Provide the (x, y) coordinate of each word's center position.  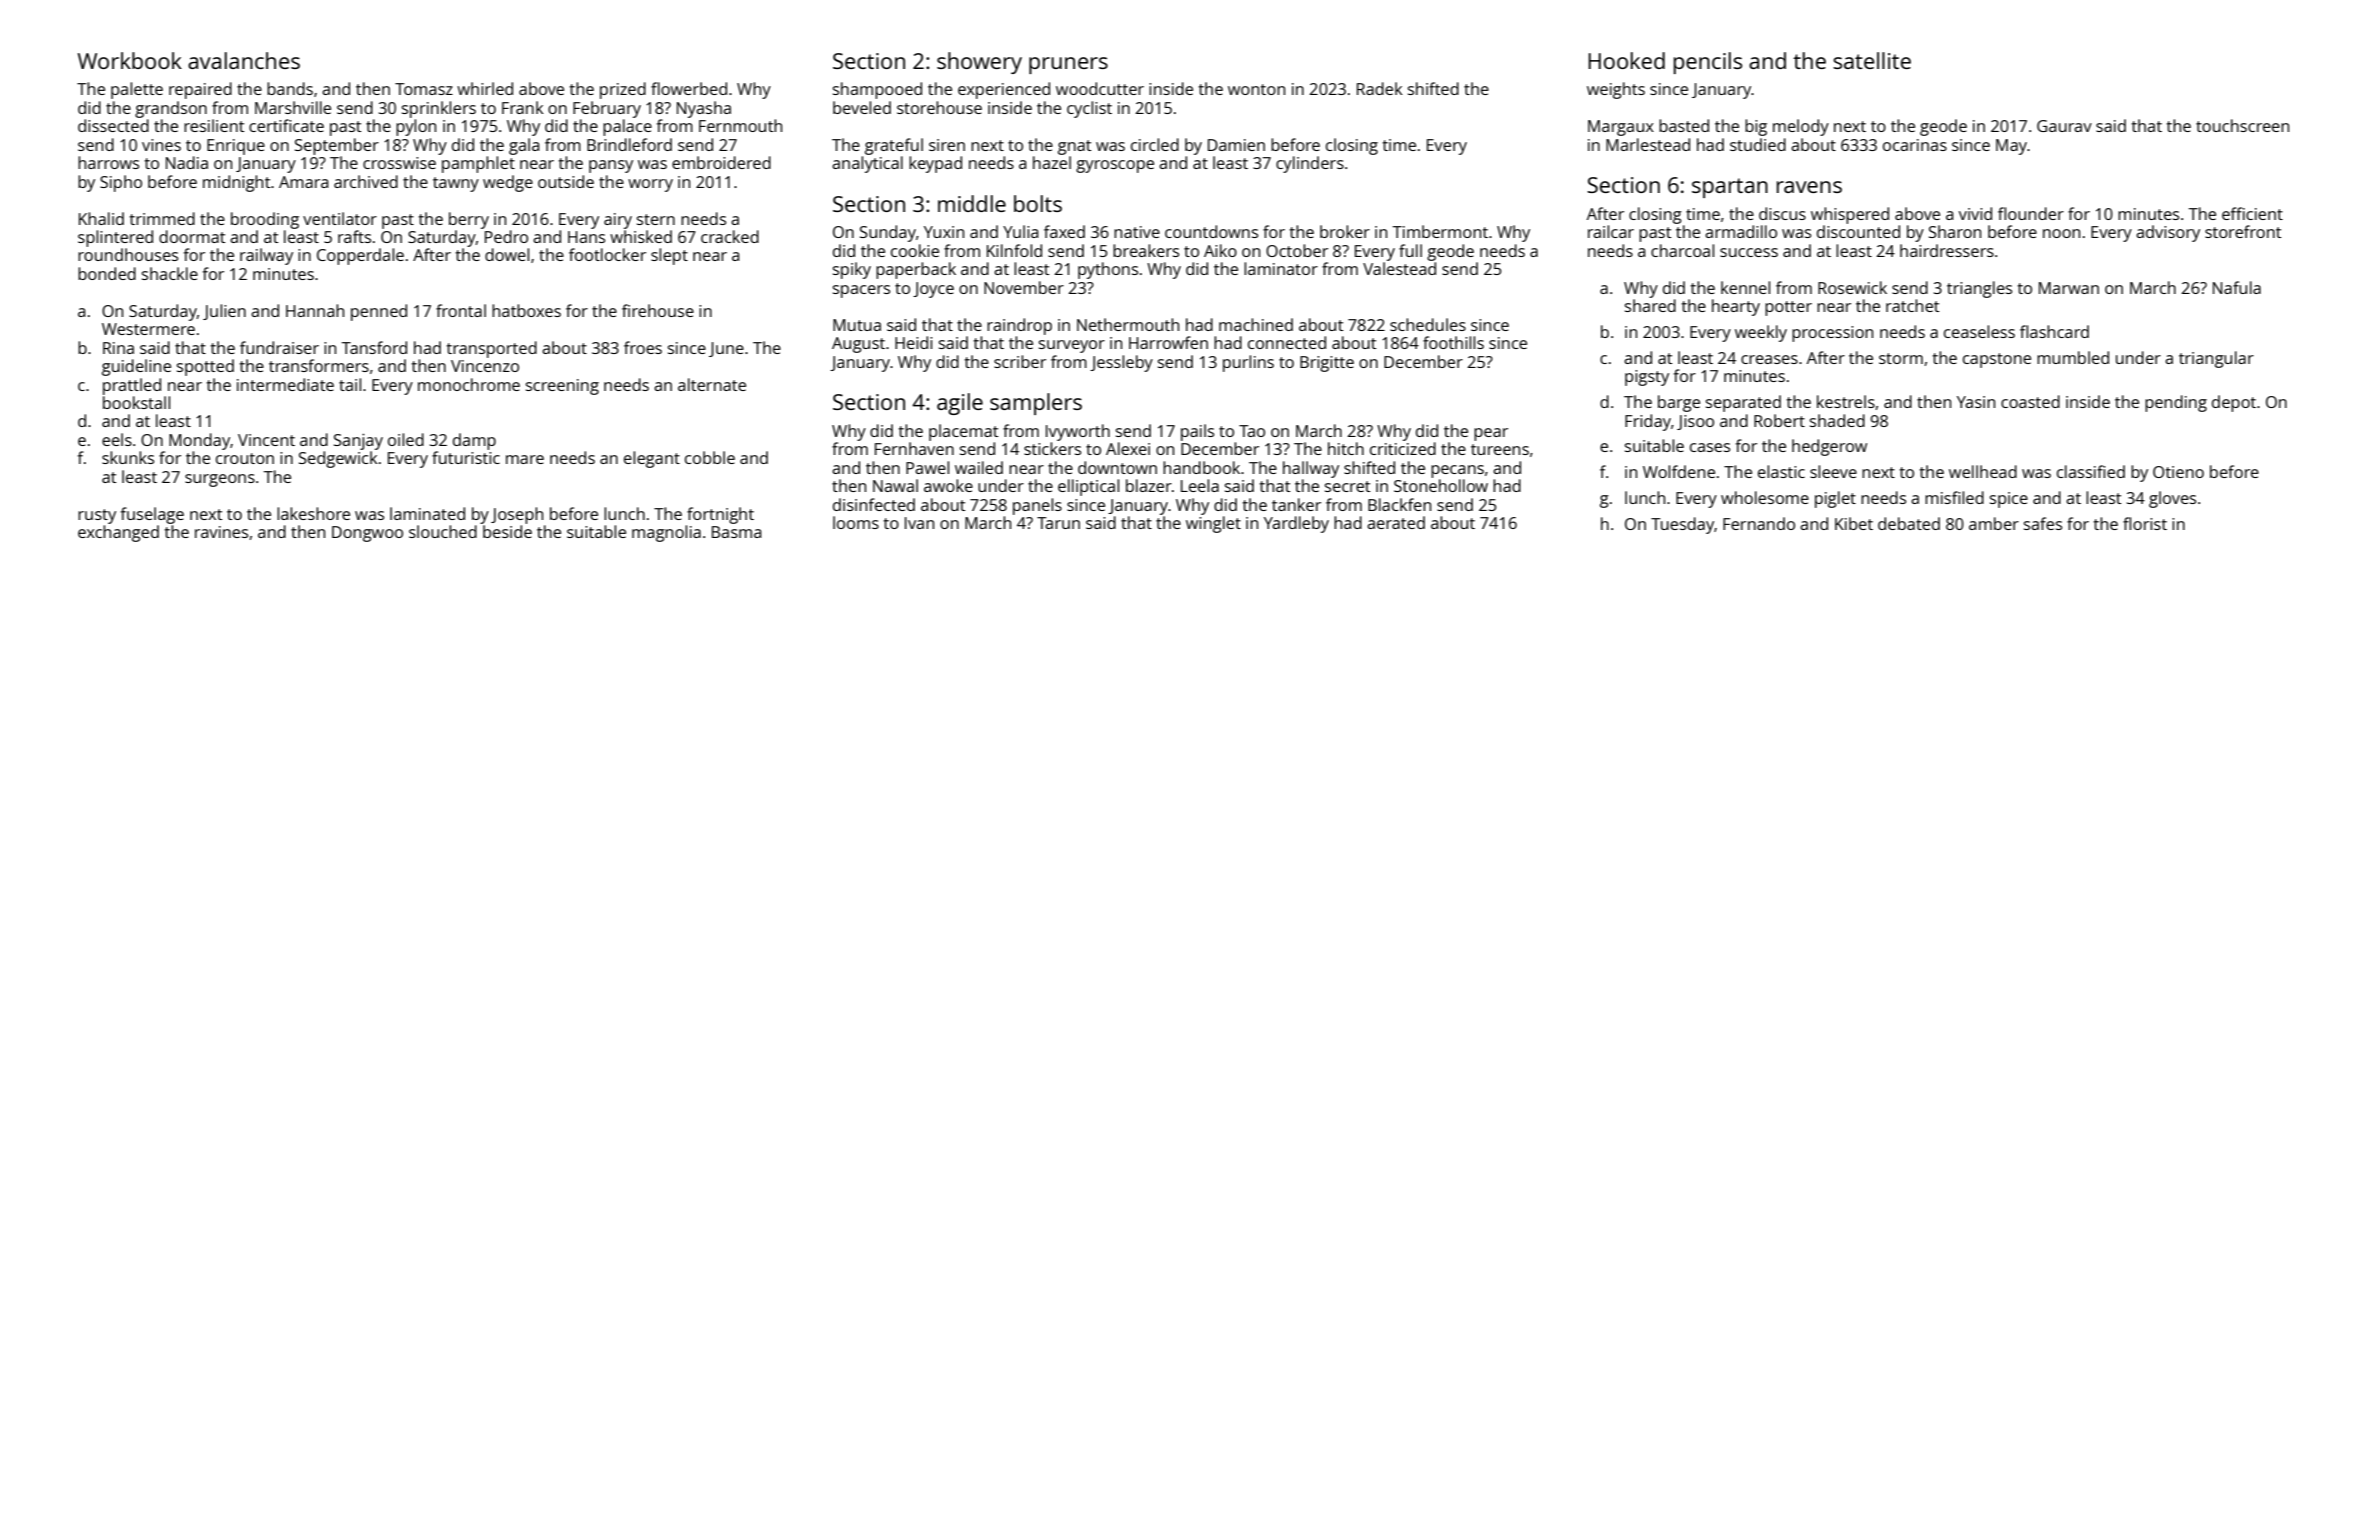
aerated (1396, 522)
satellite (1872, 60)
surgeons (220, 480)
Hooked (1626, 60)
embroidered (721, 162)
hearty (1736, 307)
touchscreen (2242, 125)
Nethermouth (1128, 324)
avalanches (244, 60)
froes (643, 347)
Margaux (1621, 128)
